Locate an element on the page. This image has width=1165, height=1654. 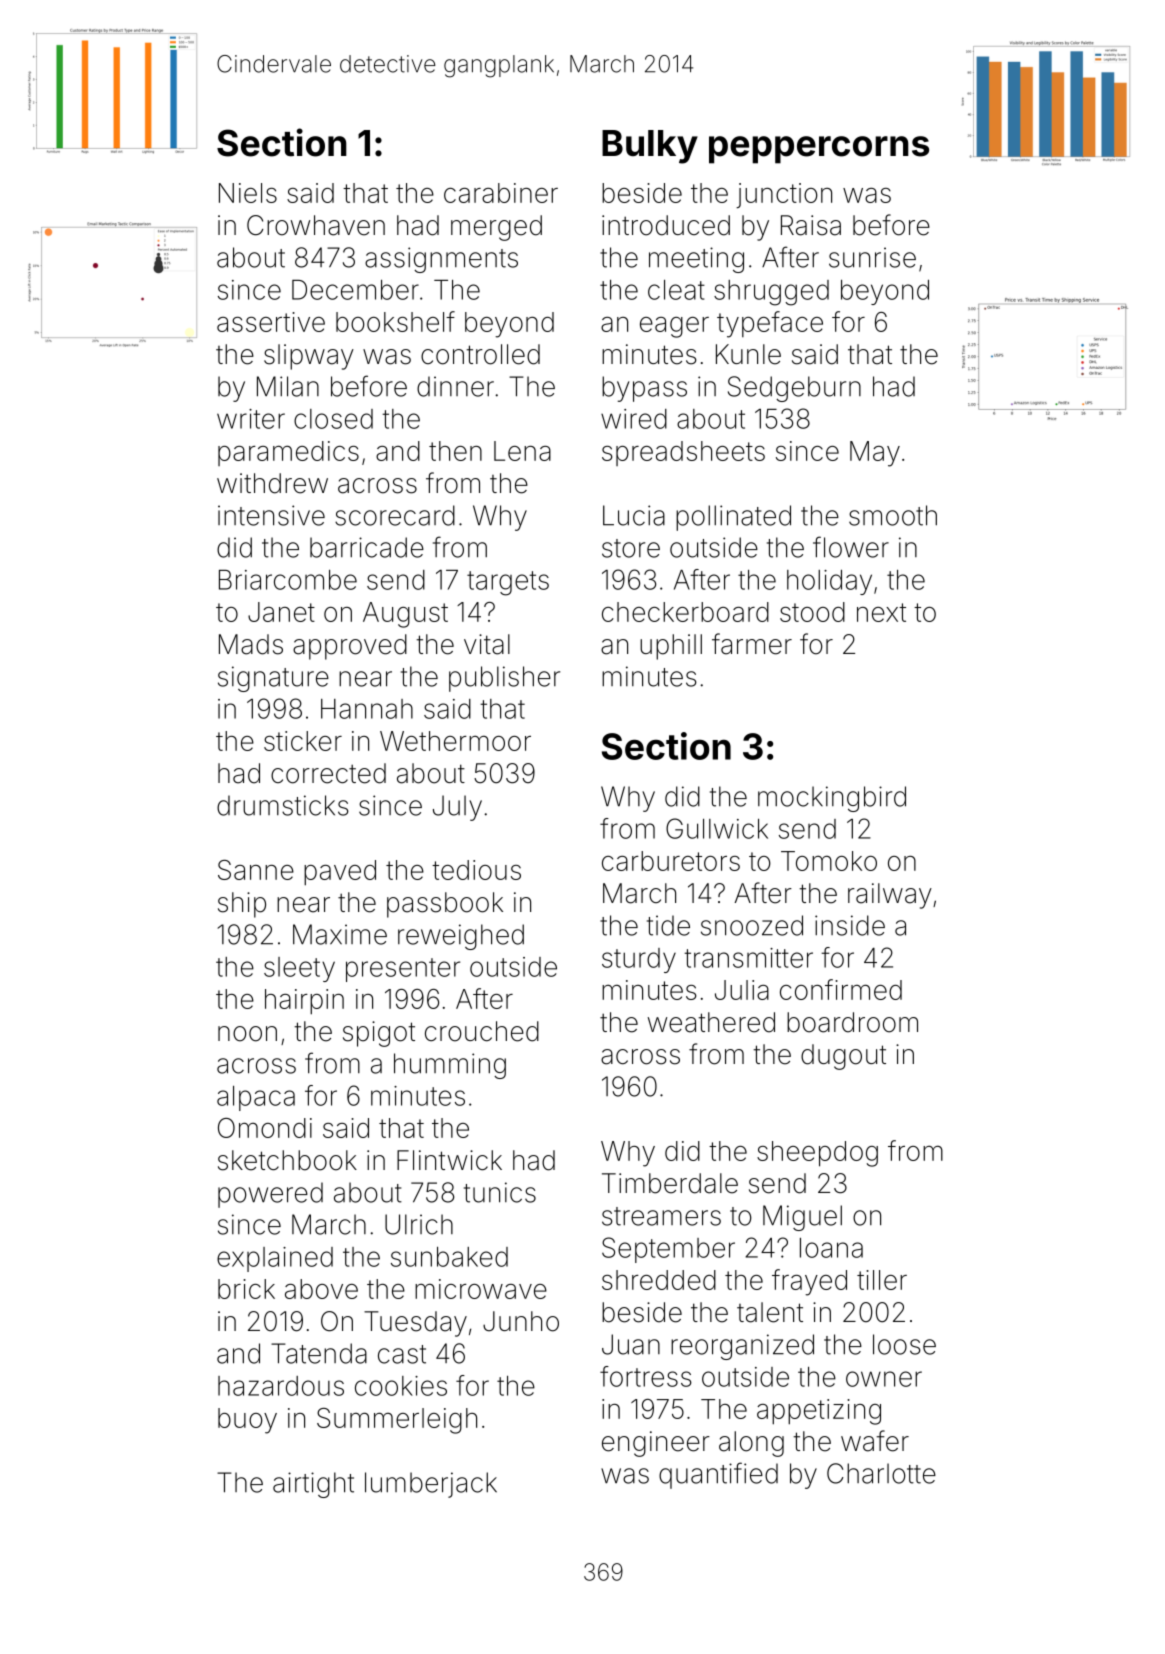
reweighed is located at coordinates (461, 937).
